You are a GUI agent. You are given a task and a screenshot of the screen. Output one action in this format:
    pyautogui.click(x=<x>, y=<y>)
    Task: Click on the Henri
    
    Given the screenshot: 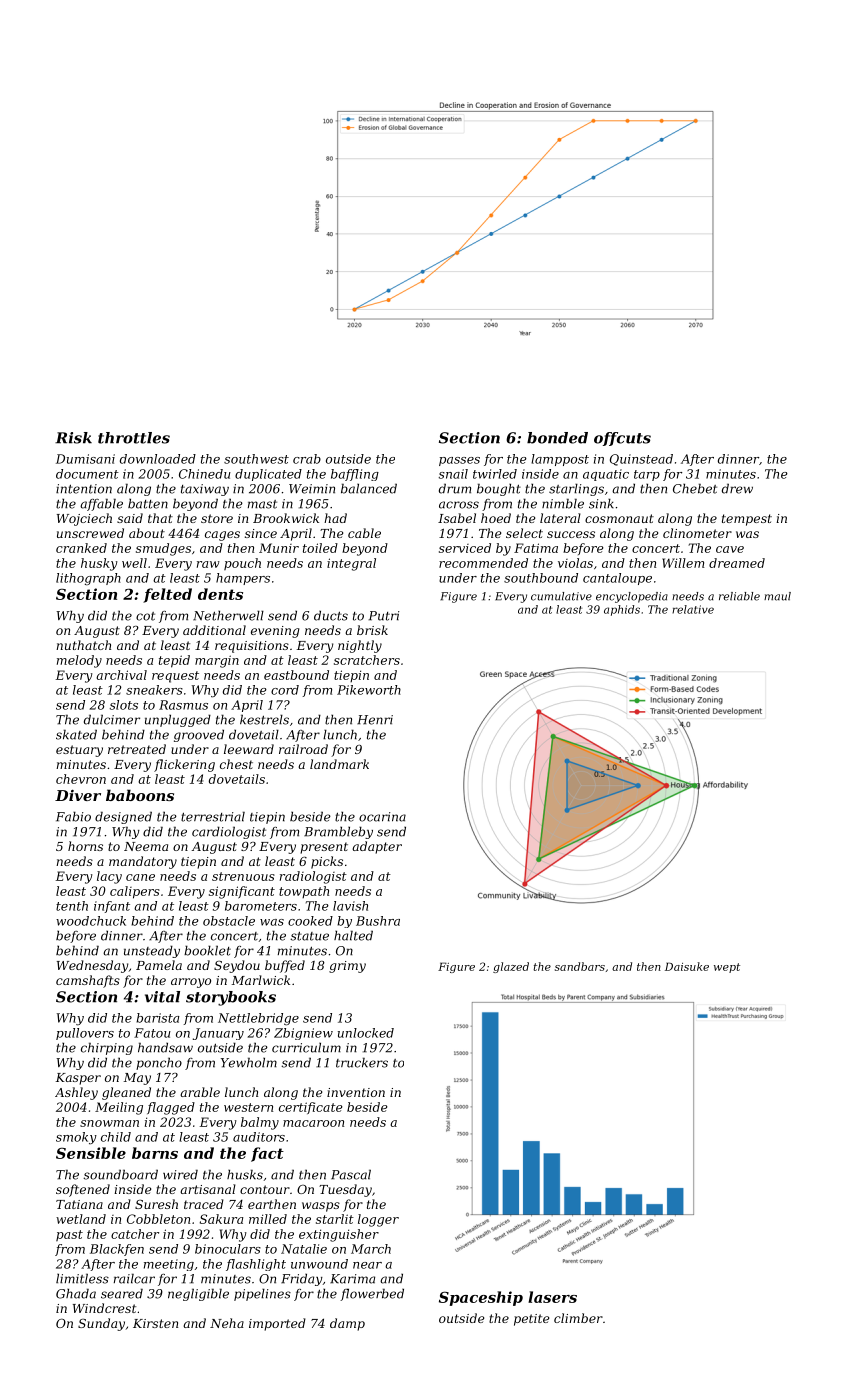 What is the action you would take?
    pyautogui.click(x=375, y=720)
